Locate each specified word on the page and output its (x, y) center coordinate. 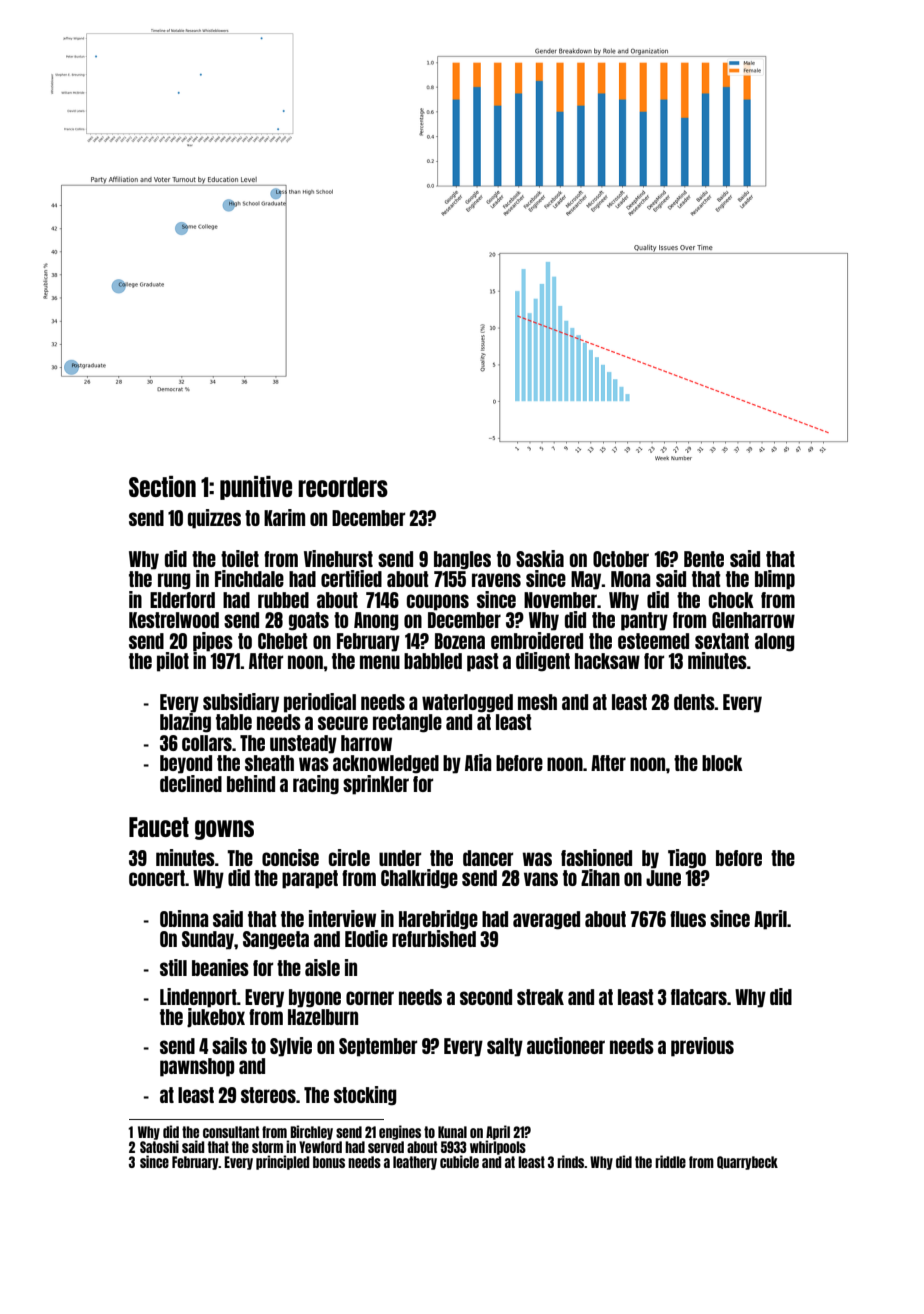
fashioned (596, 857)
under (400, 858)
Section (162, 486)
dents (694, 702)
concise (290, 857)
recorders (343, 487)
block (722, 763)
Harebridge (438, 920)
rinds (571, 1161)
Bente (704, 559)
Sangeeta (276, 940)
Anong (376, 621)
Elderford (182, 600)
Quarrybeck (747, 1163)
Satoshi (159, 1146)
